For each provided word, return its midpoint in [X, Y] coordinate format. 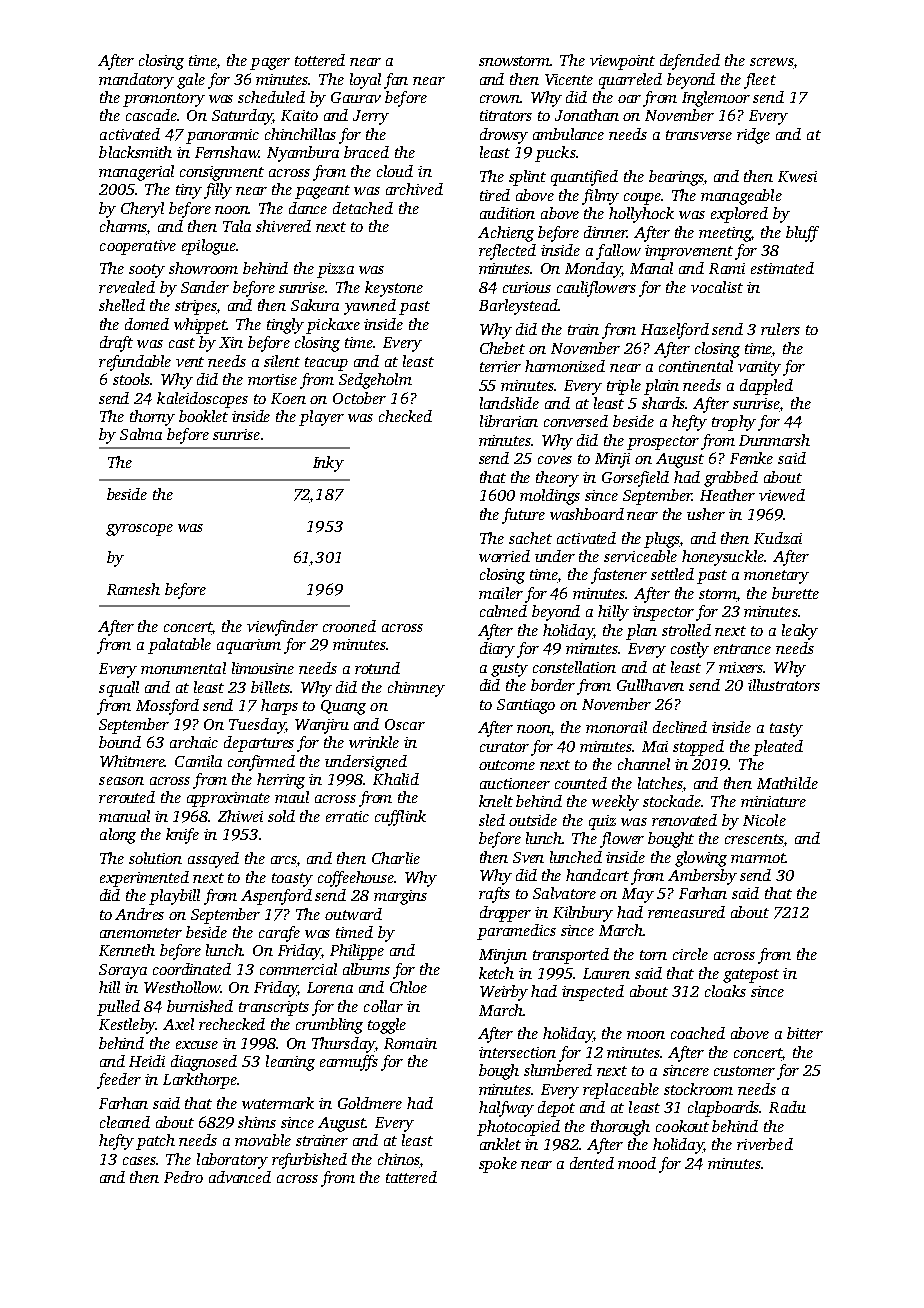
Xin [231, 342]
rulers [780, 329]
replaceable [621, 1091]
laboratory [232, 1161]
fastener [619, 576]
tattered [411, 1177]
